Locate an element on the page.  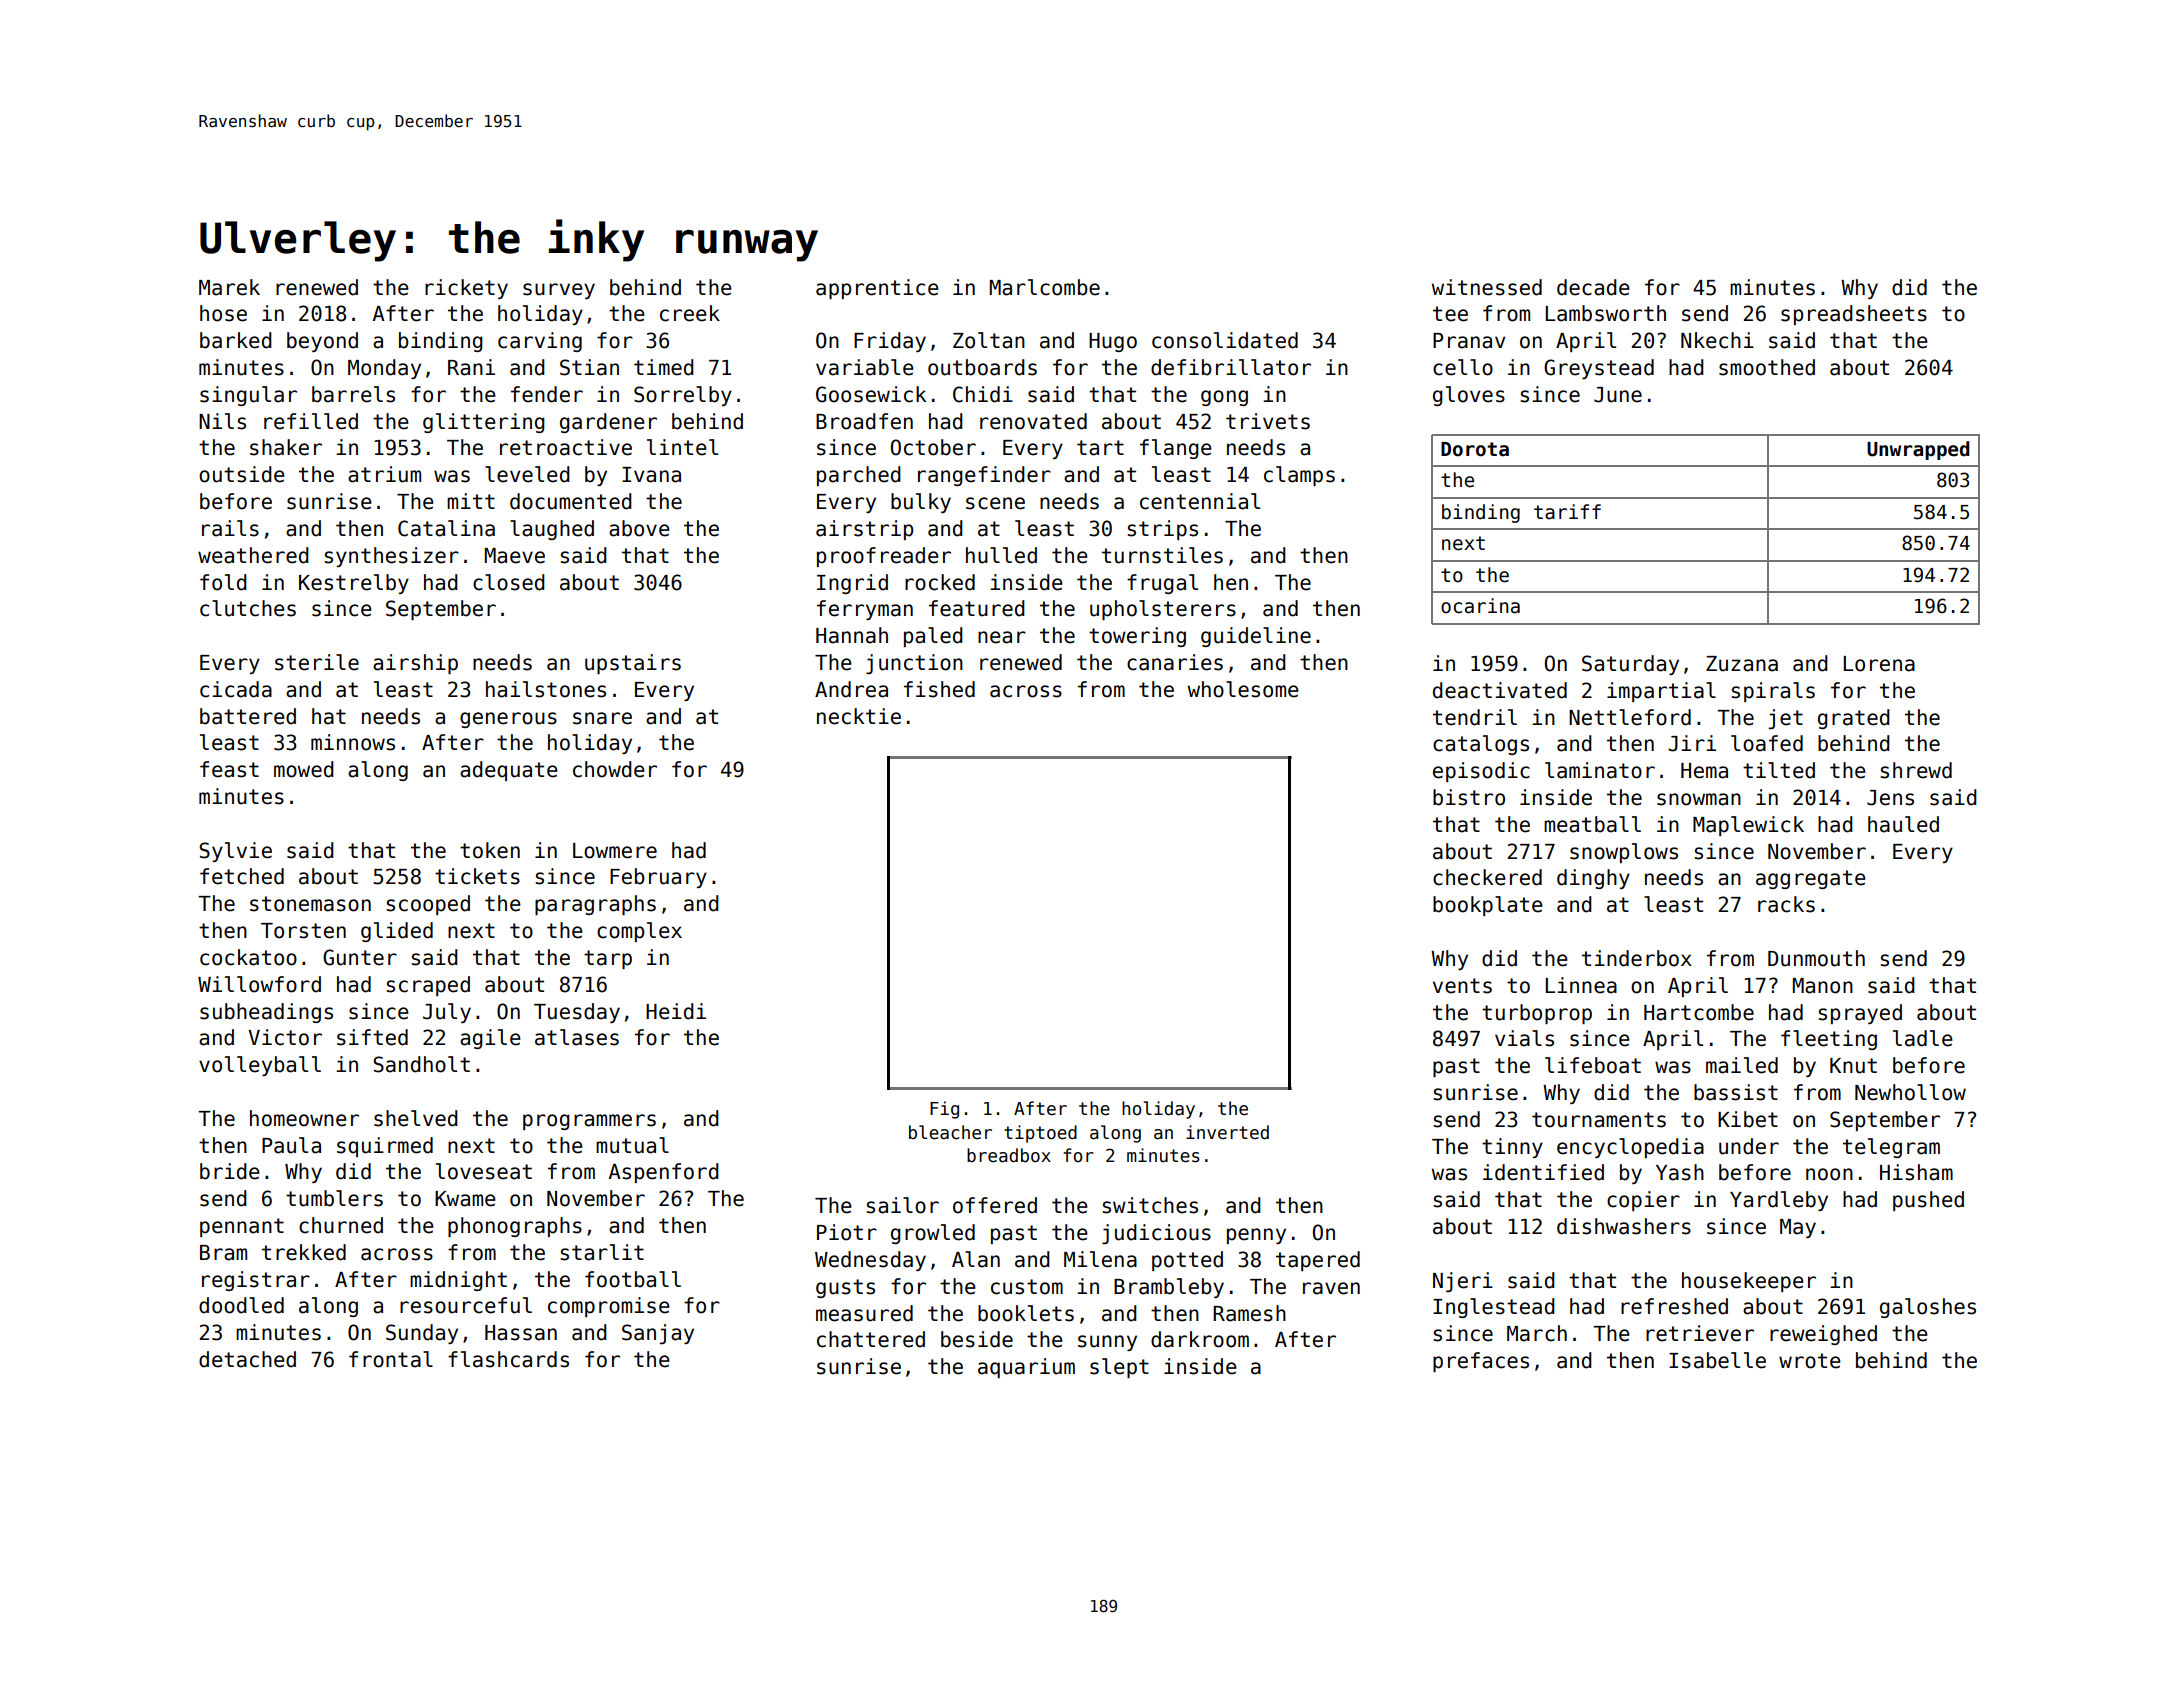
mowed is located at coordinates (304, 769).
